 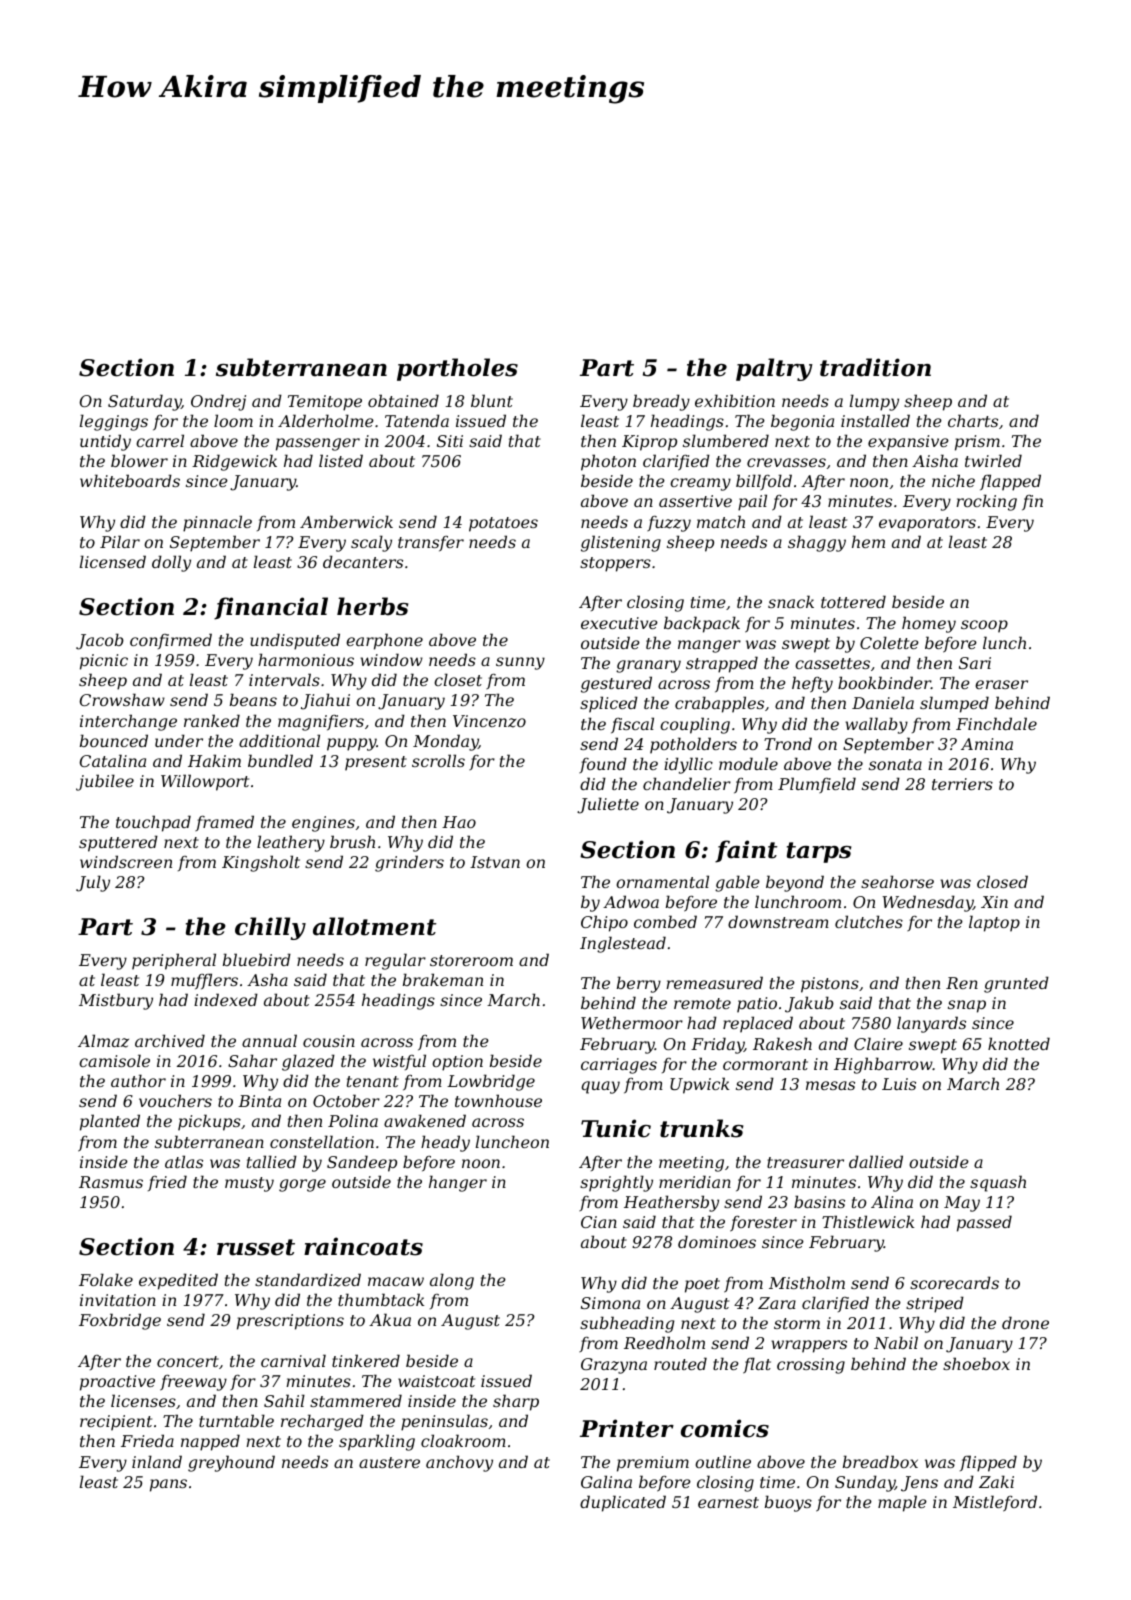 I want to click on evaporators, so click(x=927, y=524).
